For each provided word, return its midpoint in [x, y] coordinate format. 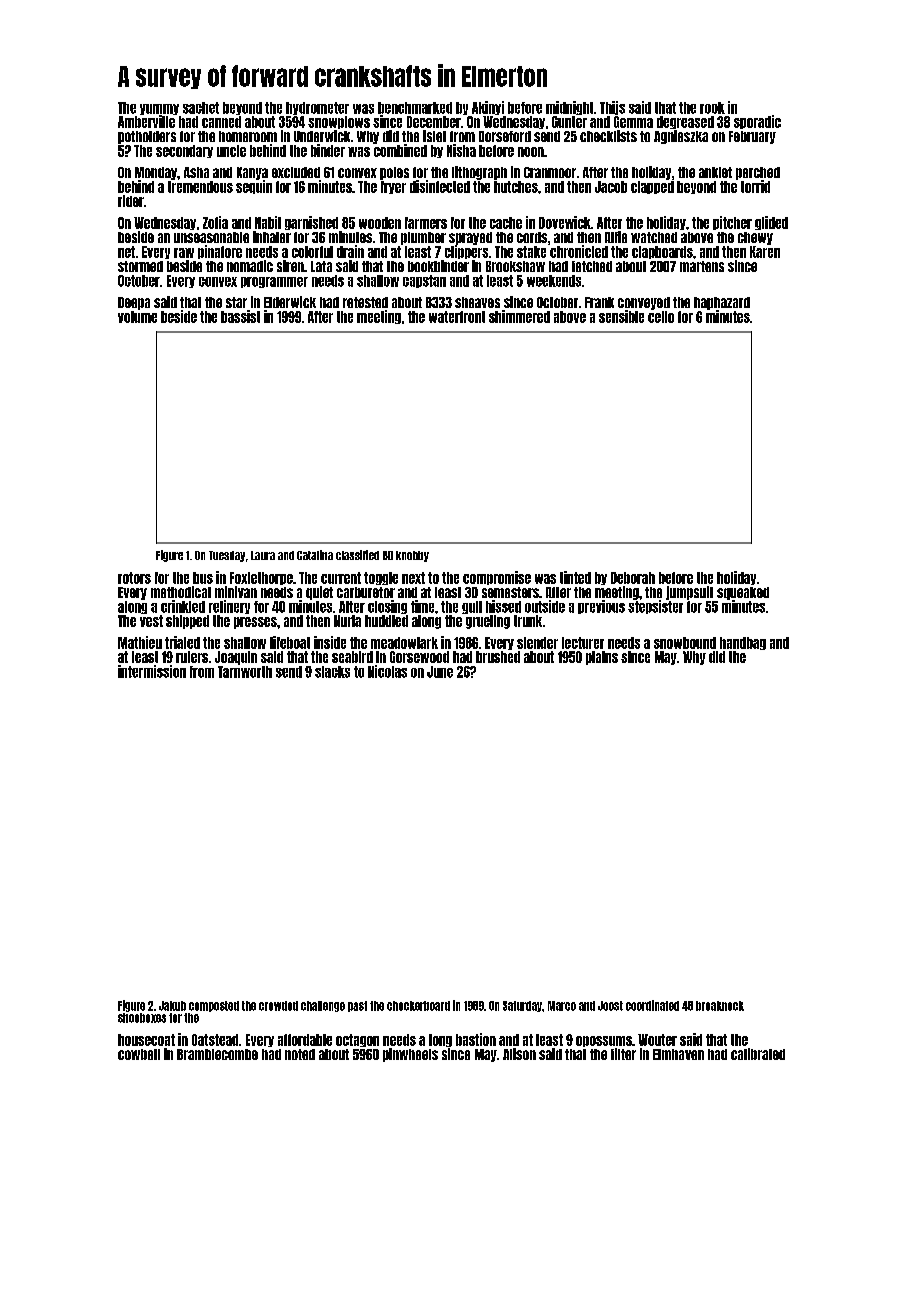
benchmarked [415, 108]
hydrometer [317, 108]
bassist [240, 316]
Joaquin [236, 658]
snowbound [685, 643]
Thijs [612, 108]
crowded [278, 1006]
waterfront [457, 317]
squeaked [743, 593]
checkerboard [418, 1006]
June [440, 672]
